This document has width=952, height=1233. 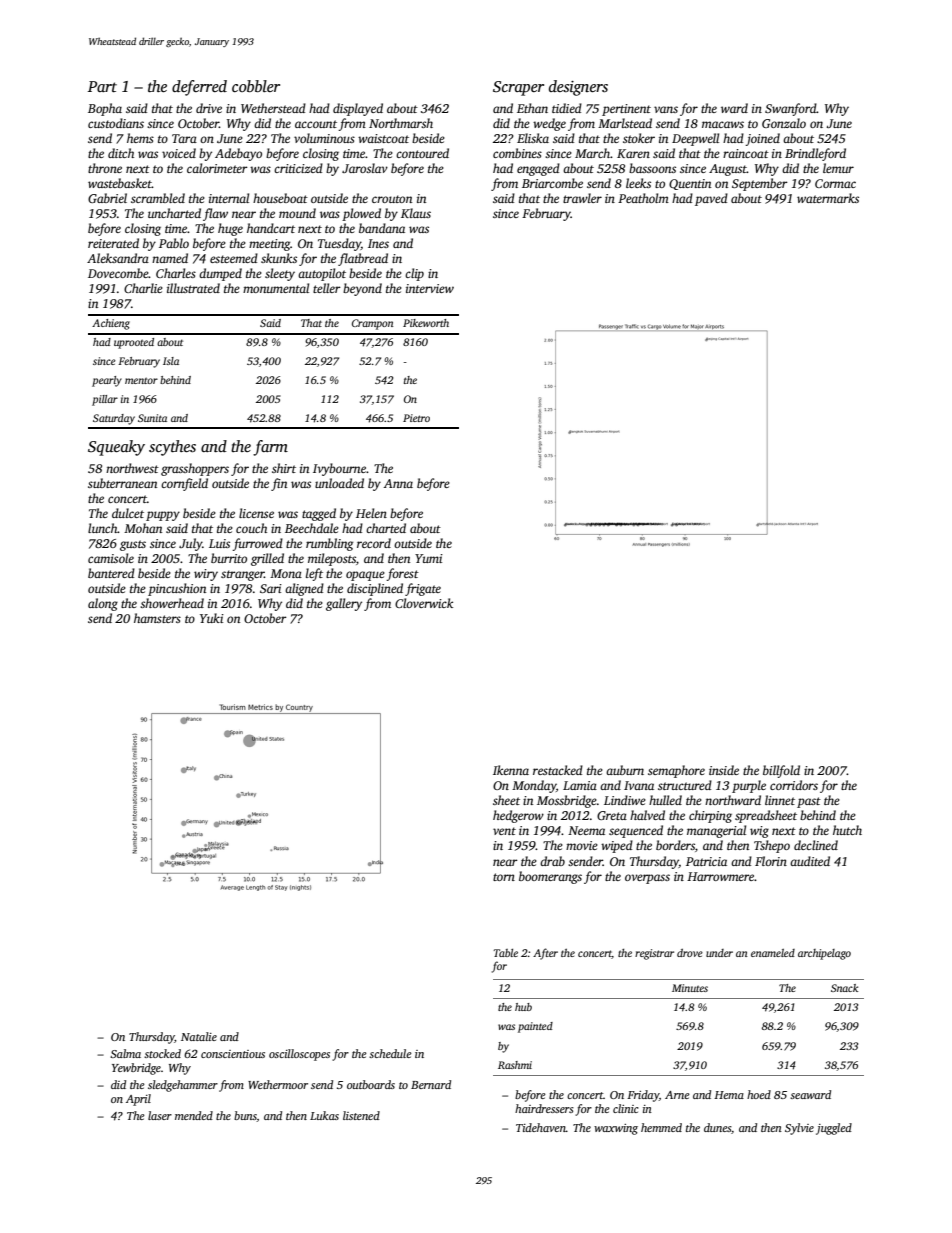 What do you see at coordinates (199, 1036) in the document?
I see `Natalie` at bounding box center [199, 1036].
